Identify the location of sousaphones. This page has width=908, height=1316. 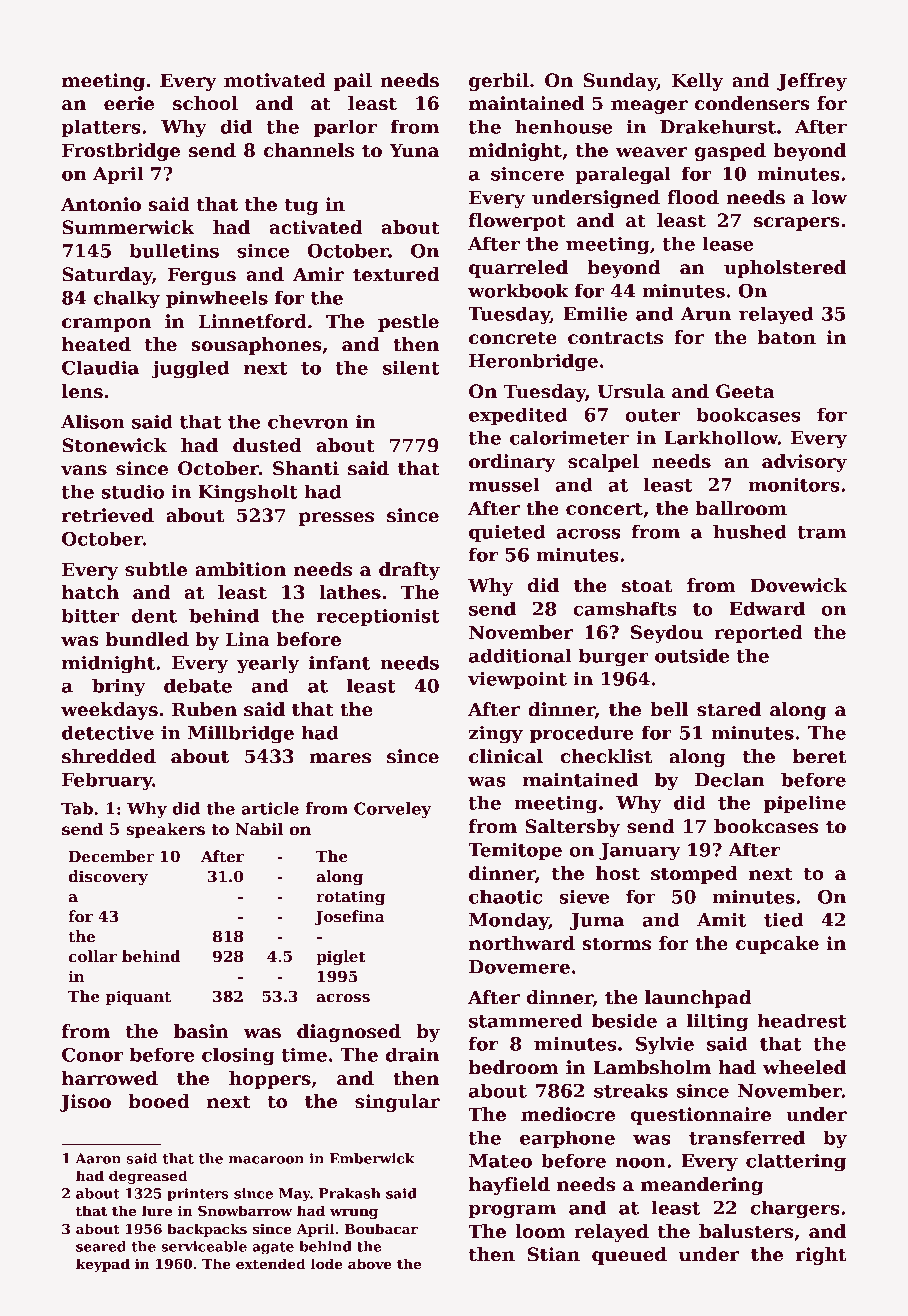
(256, 346).
